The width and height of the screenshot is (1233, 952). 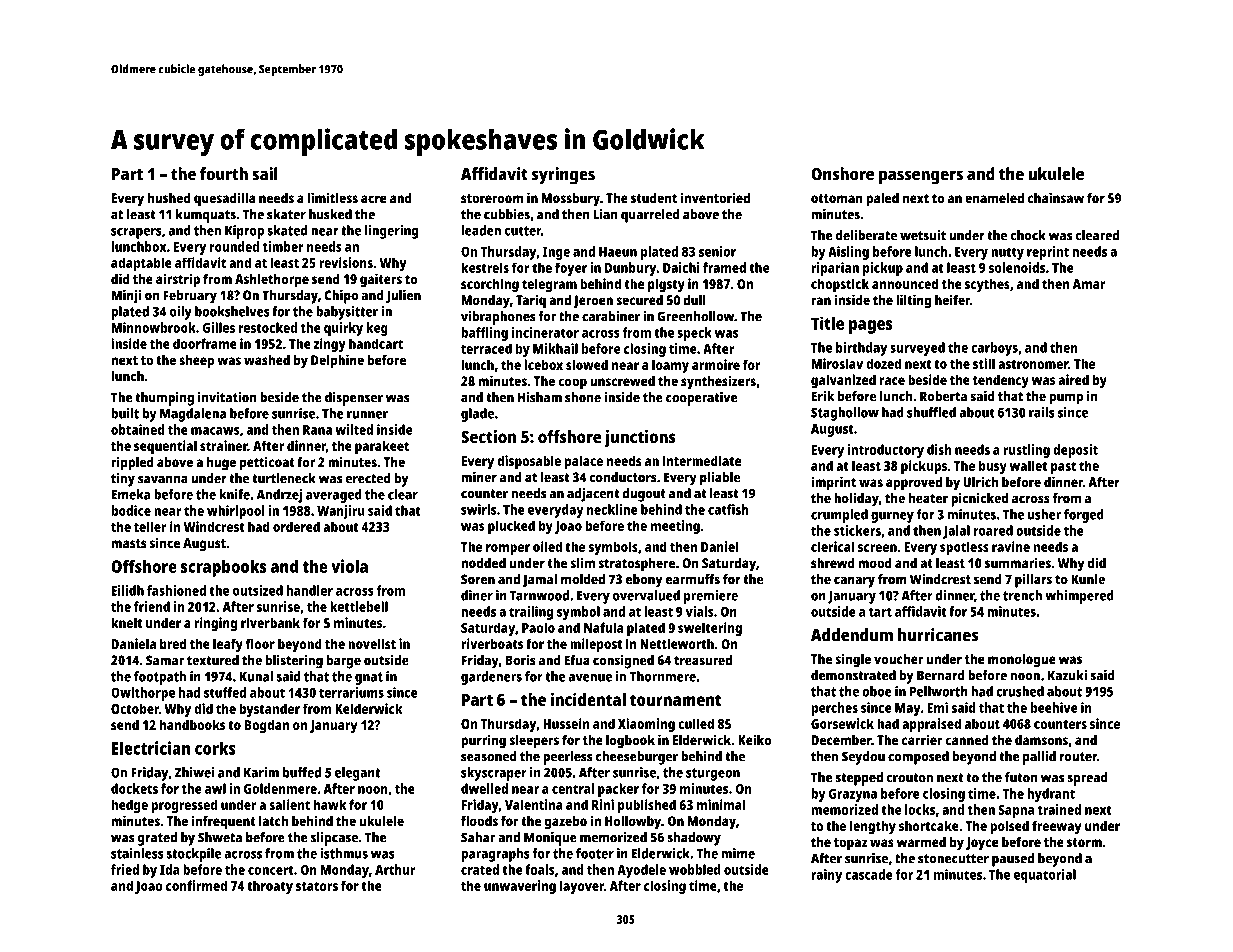 What do you see at coordinates (582, 887) in the screenshot?
I see `layover` at bounding box center [582, 887].
